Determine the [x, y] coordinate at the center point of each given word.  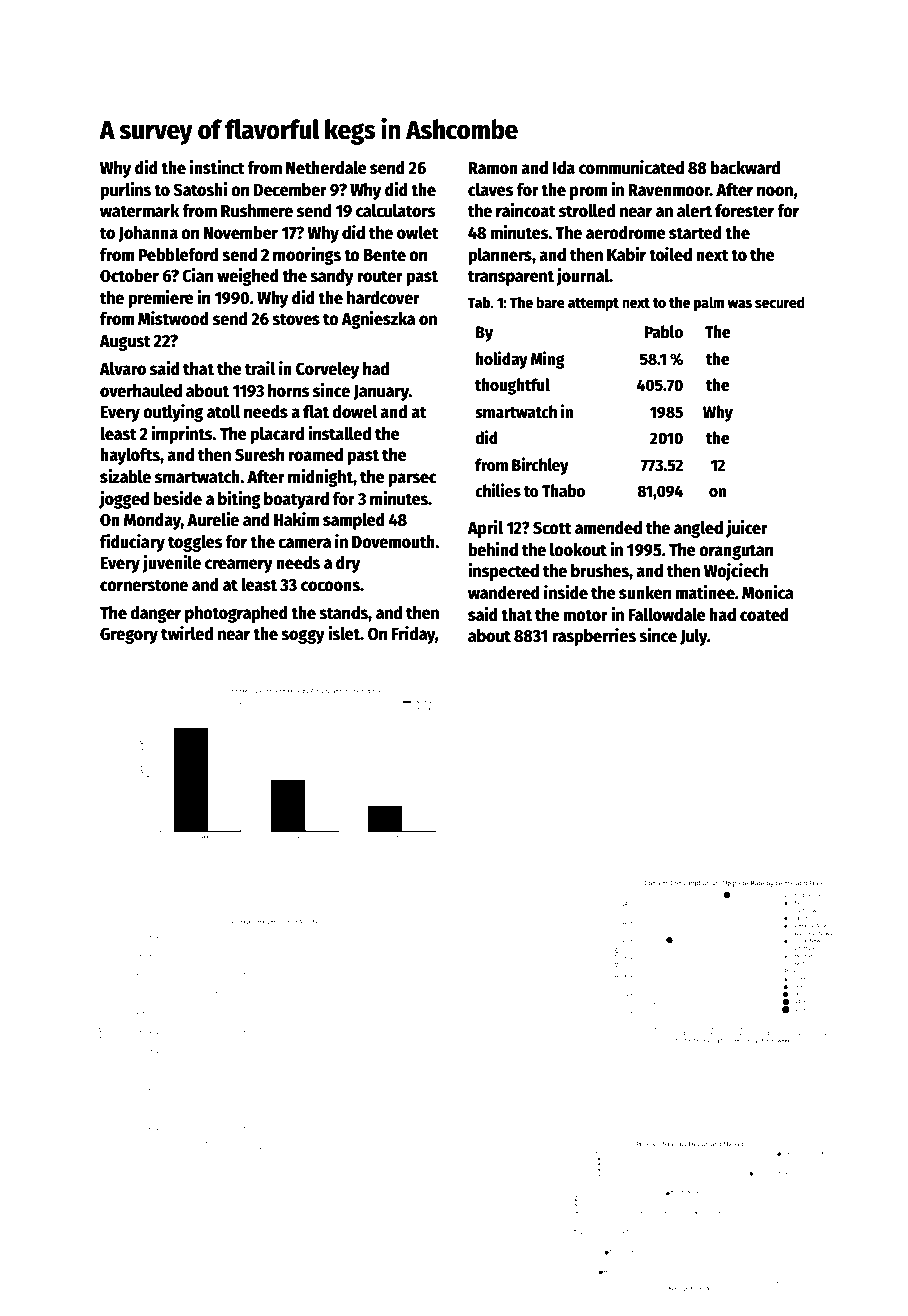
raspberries [594, 637]
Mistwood [173, 318]
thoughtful [512, 386]
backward [745, 168]
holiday [502, 360]
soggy [303, 636]
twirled [187, 633]
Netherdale [326, 168]
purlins [125, 191]
